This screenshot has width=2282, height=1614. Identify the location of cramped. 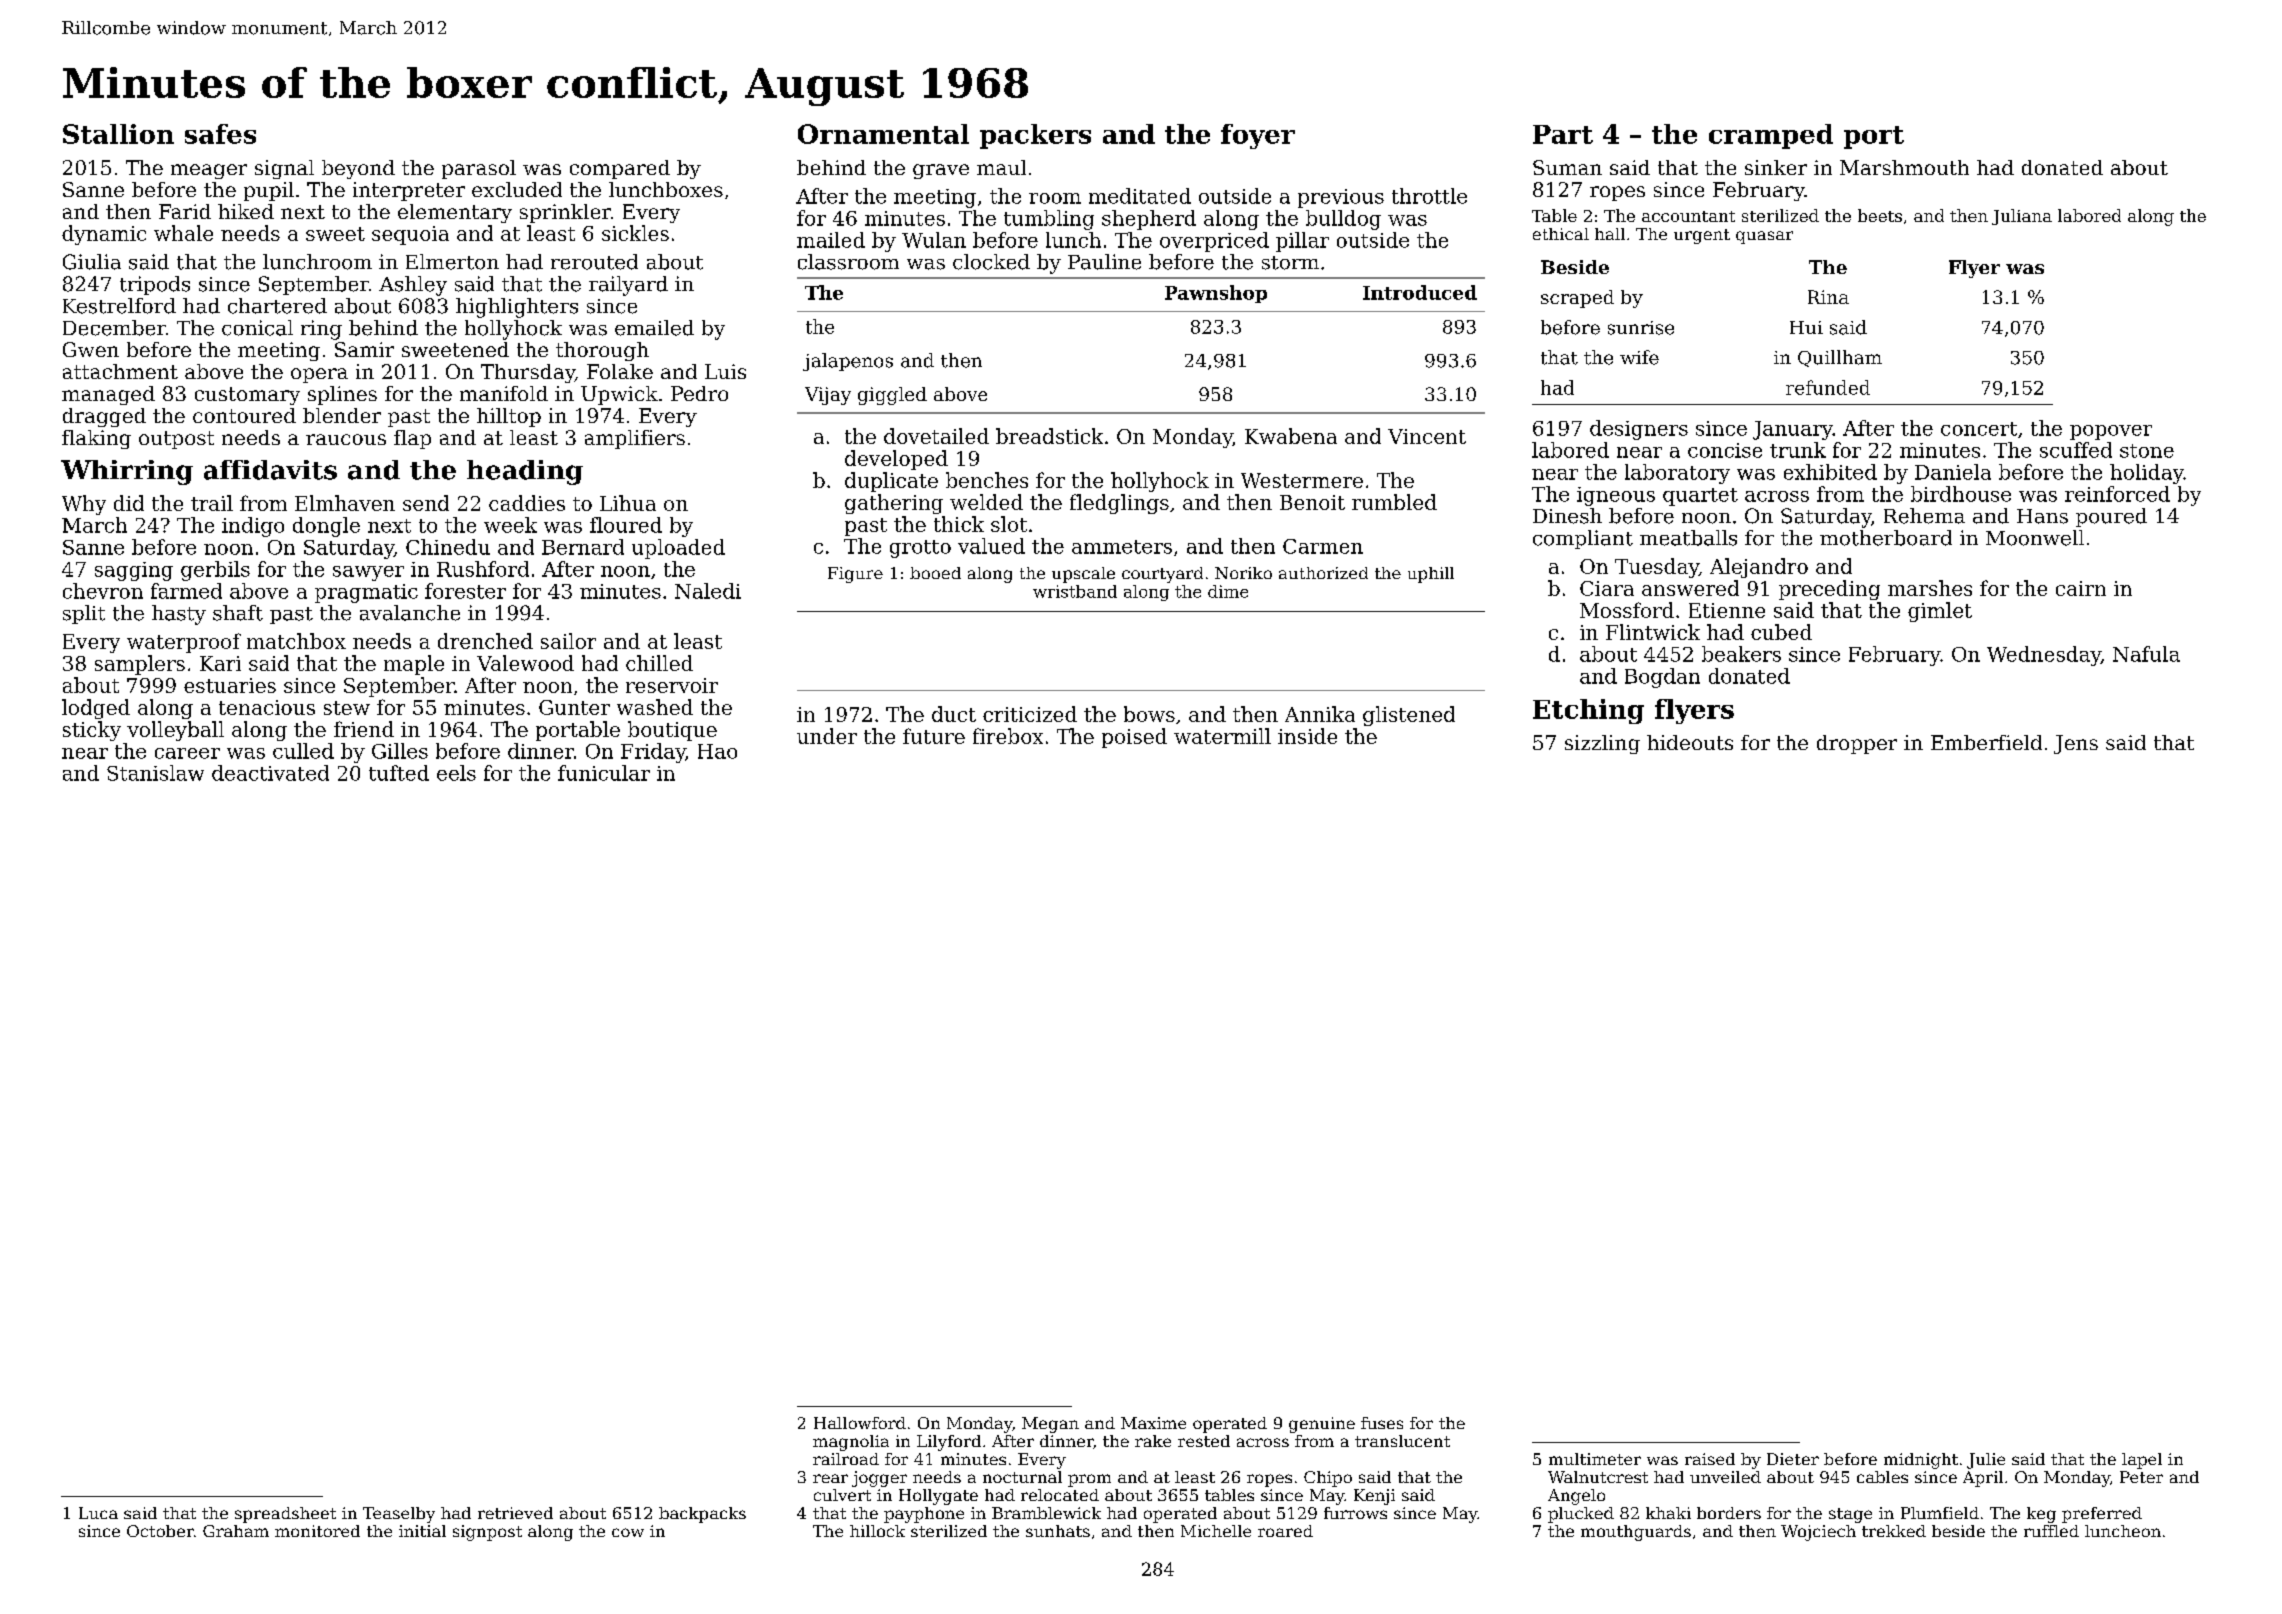
(1771, 136).
